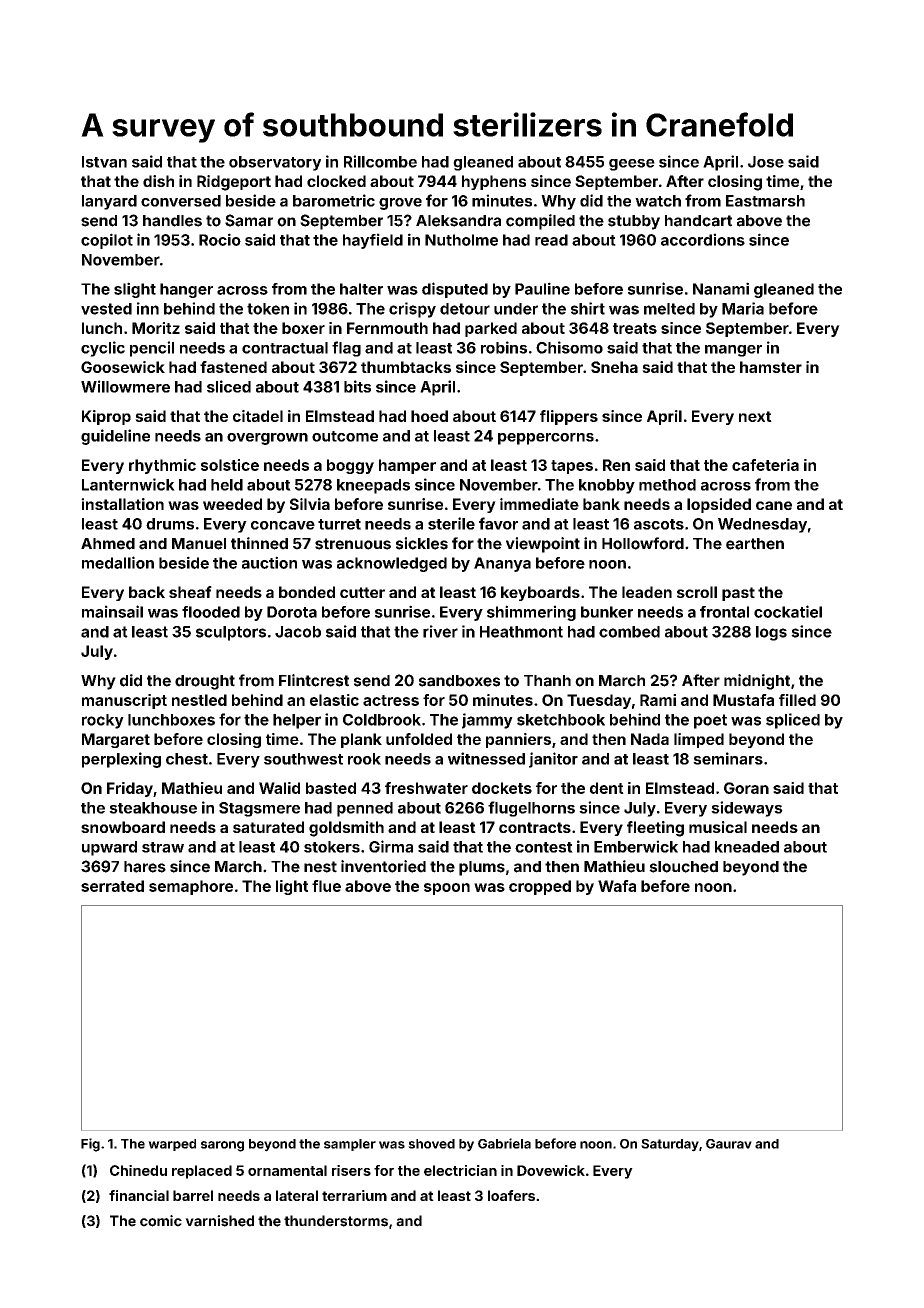 The image size is (924, 1308). I want to click on Nutholme, so click(461, 240).
